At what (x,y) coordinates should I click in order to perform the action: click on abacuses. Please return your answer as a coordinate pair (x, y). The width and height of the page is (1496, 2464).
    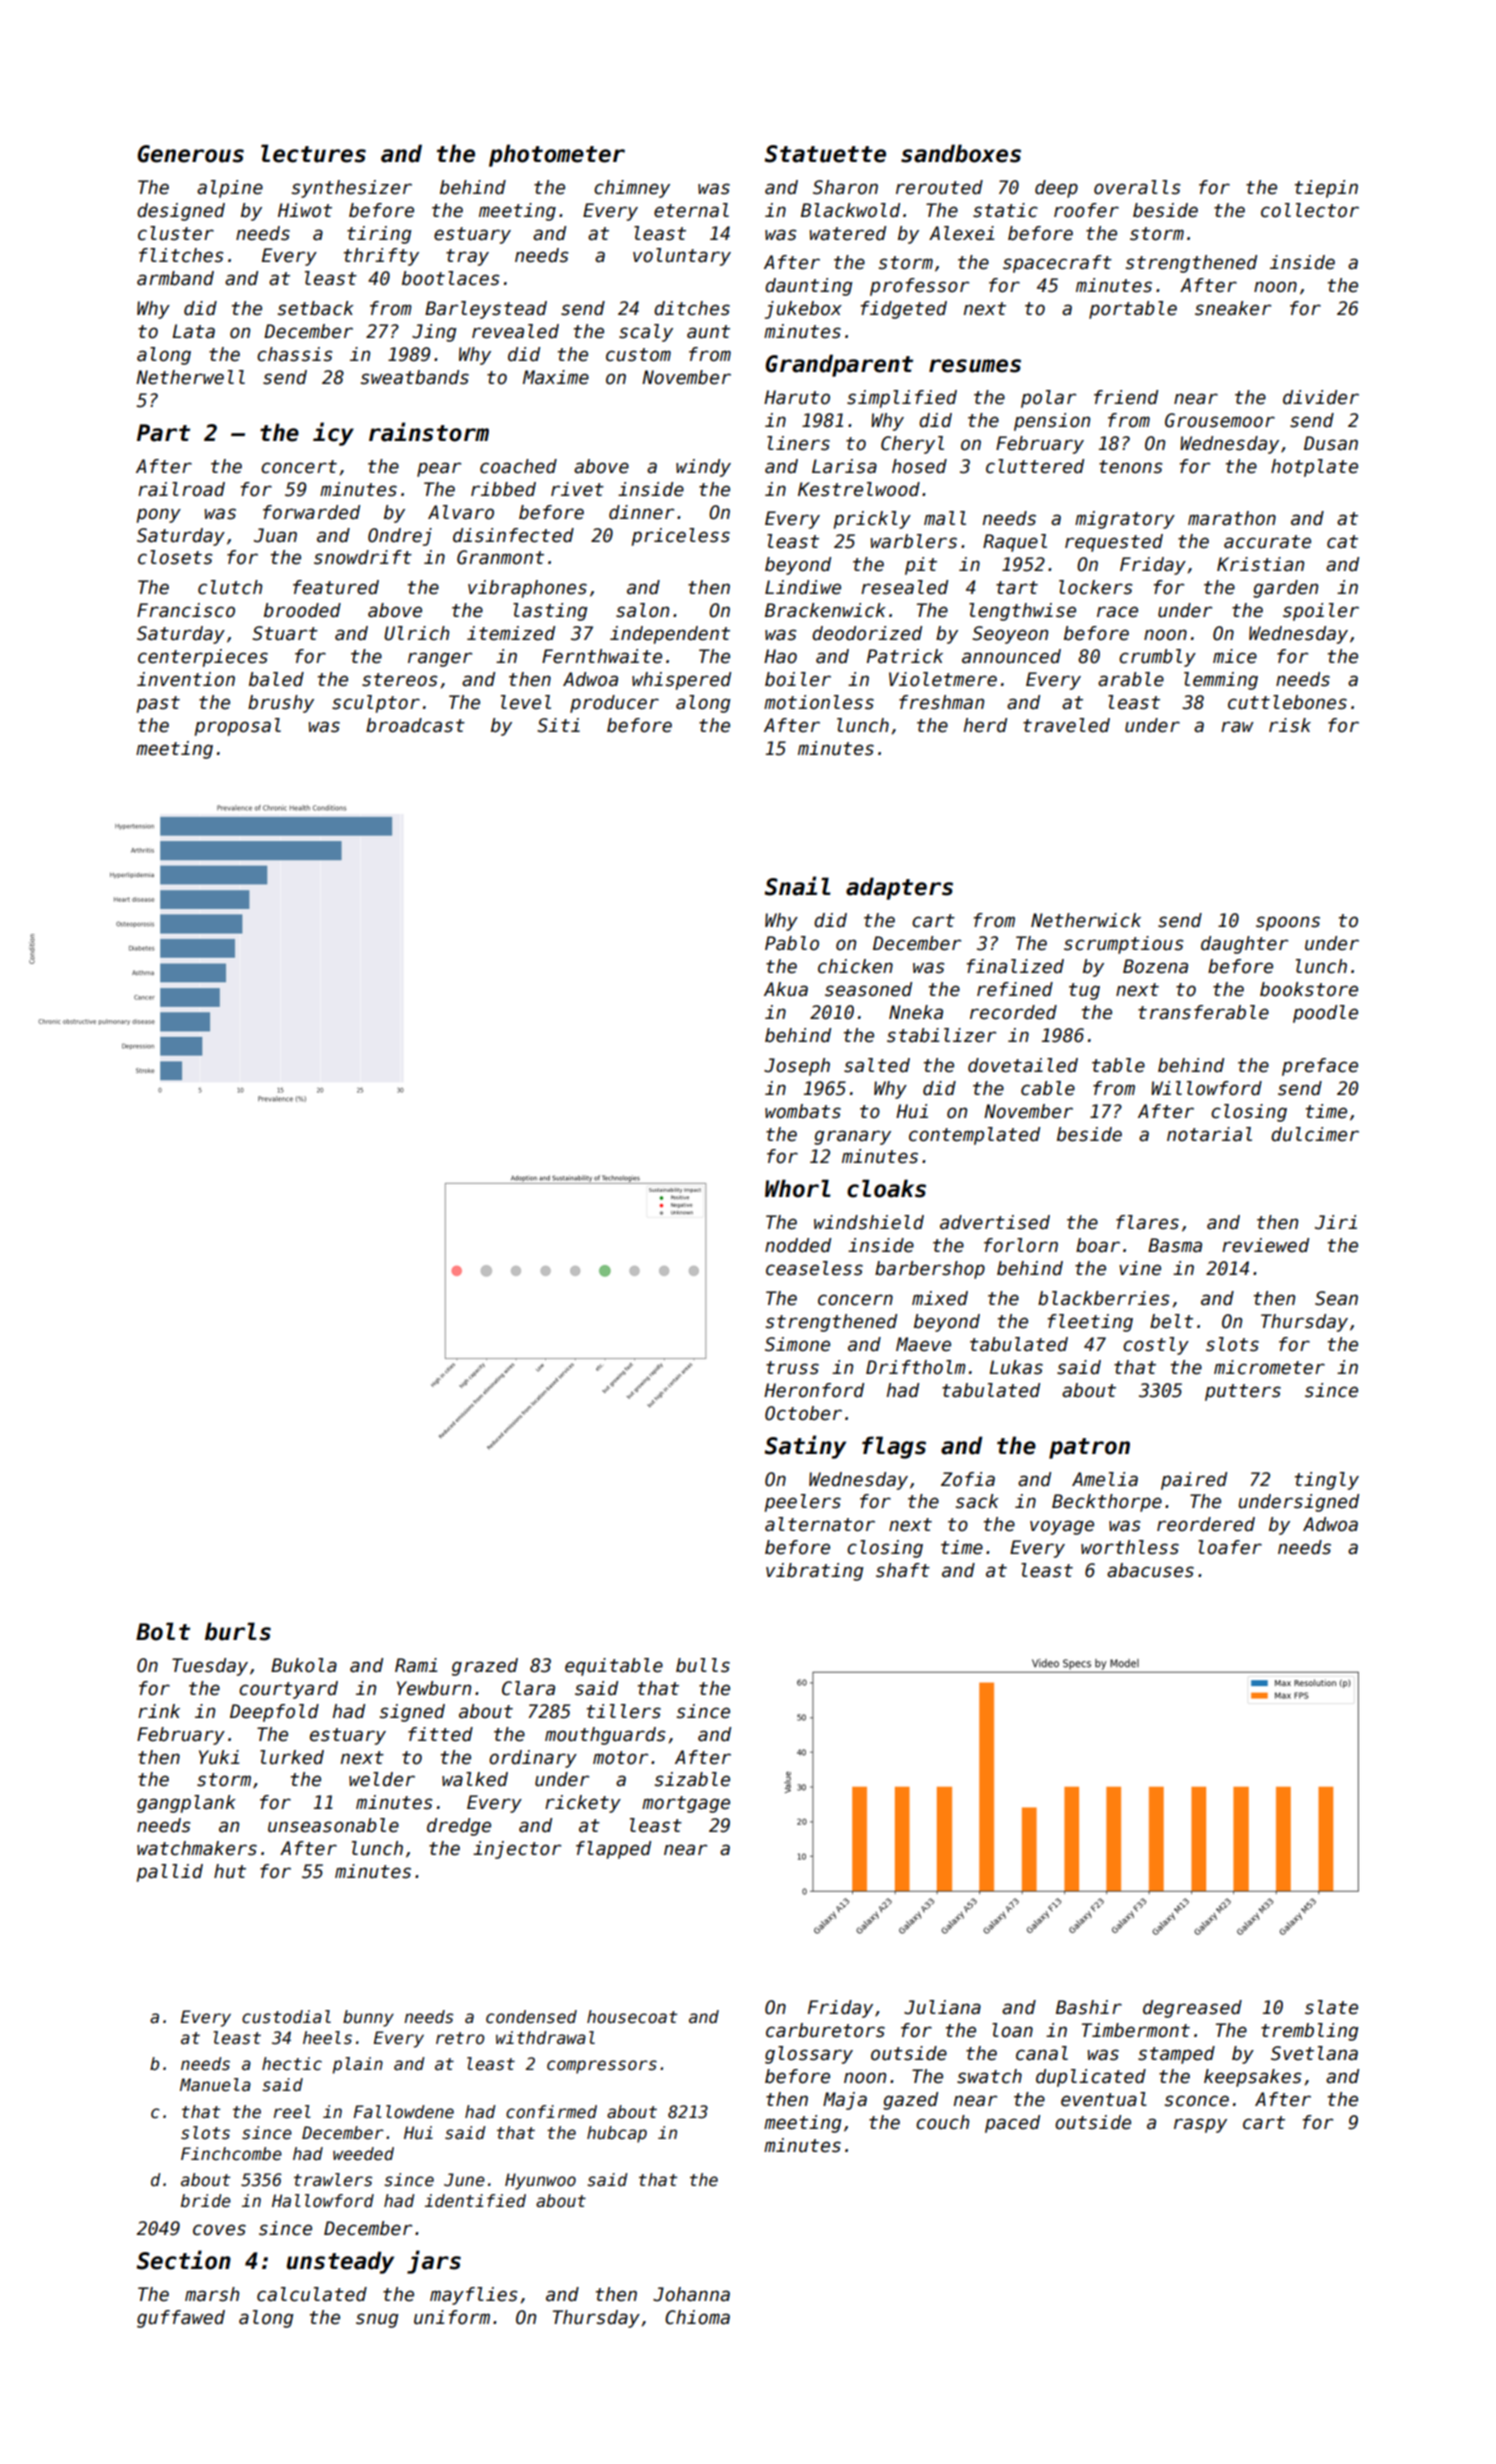
    Looking at the image, I should click on (1150, 1570).
